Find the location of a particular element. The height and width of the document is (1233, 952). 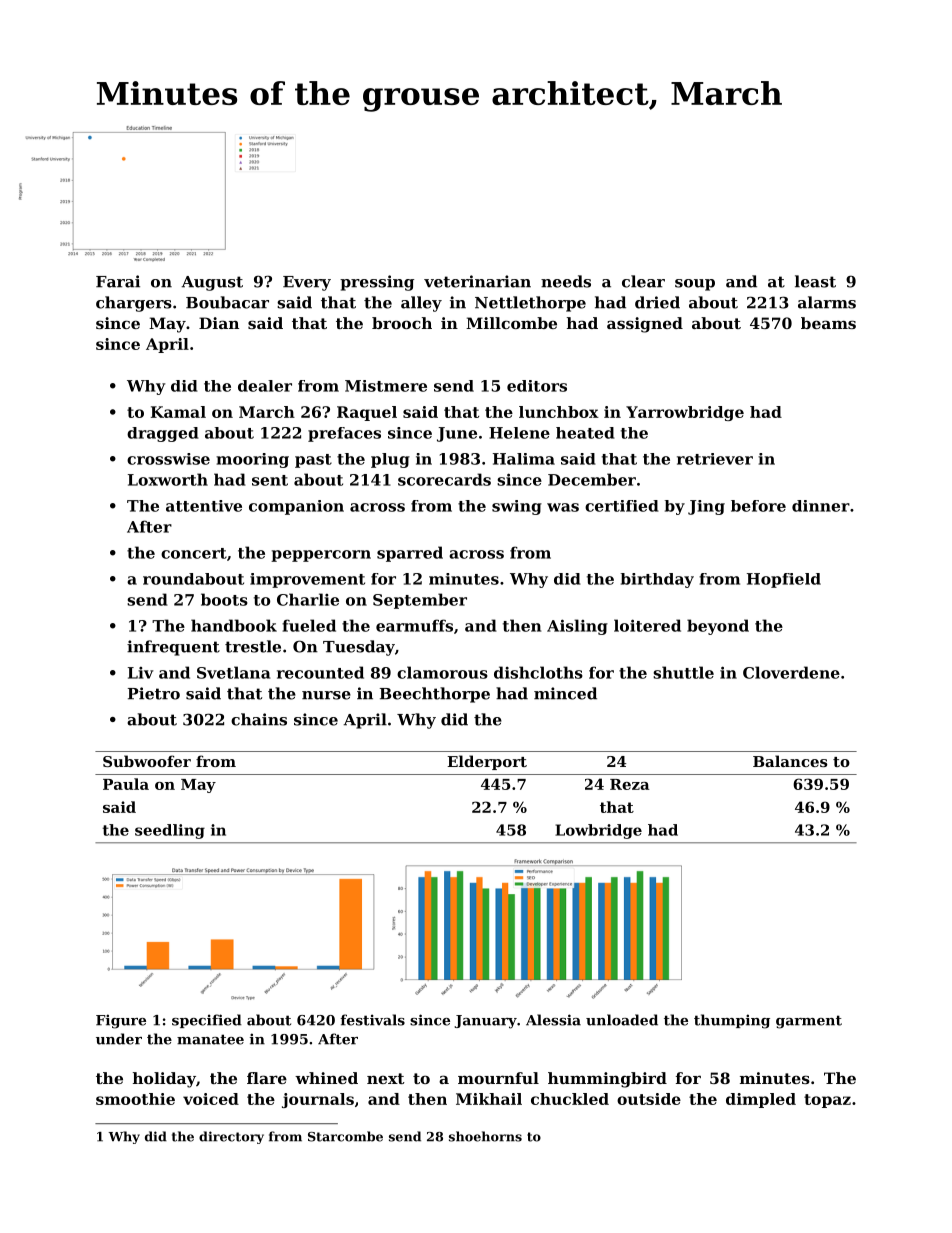

Starcombe is located at coordinates (345, 1136).
